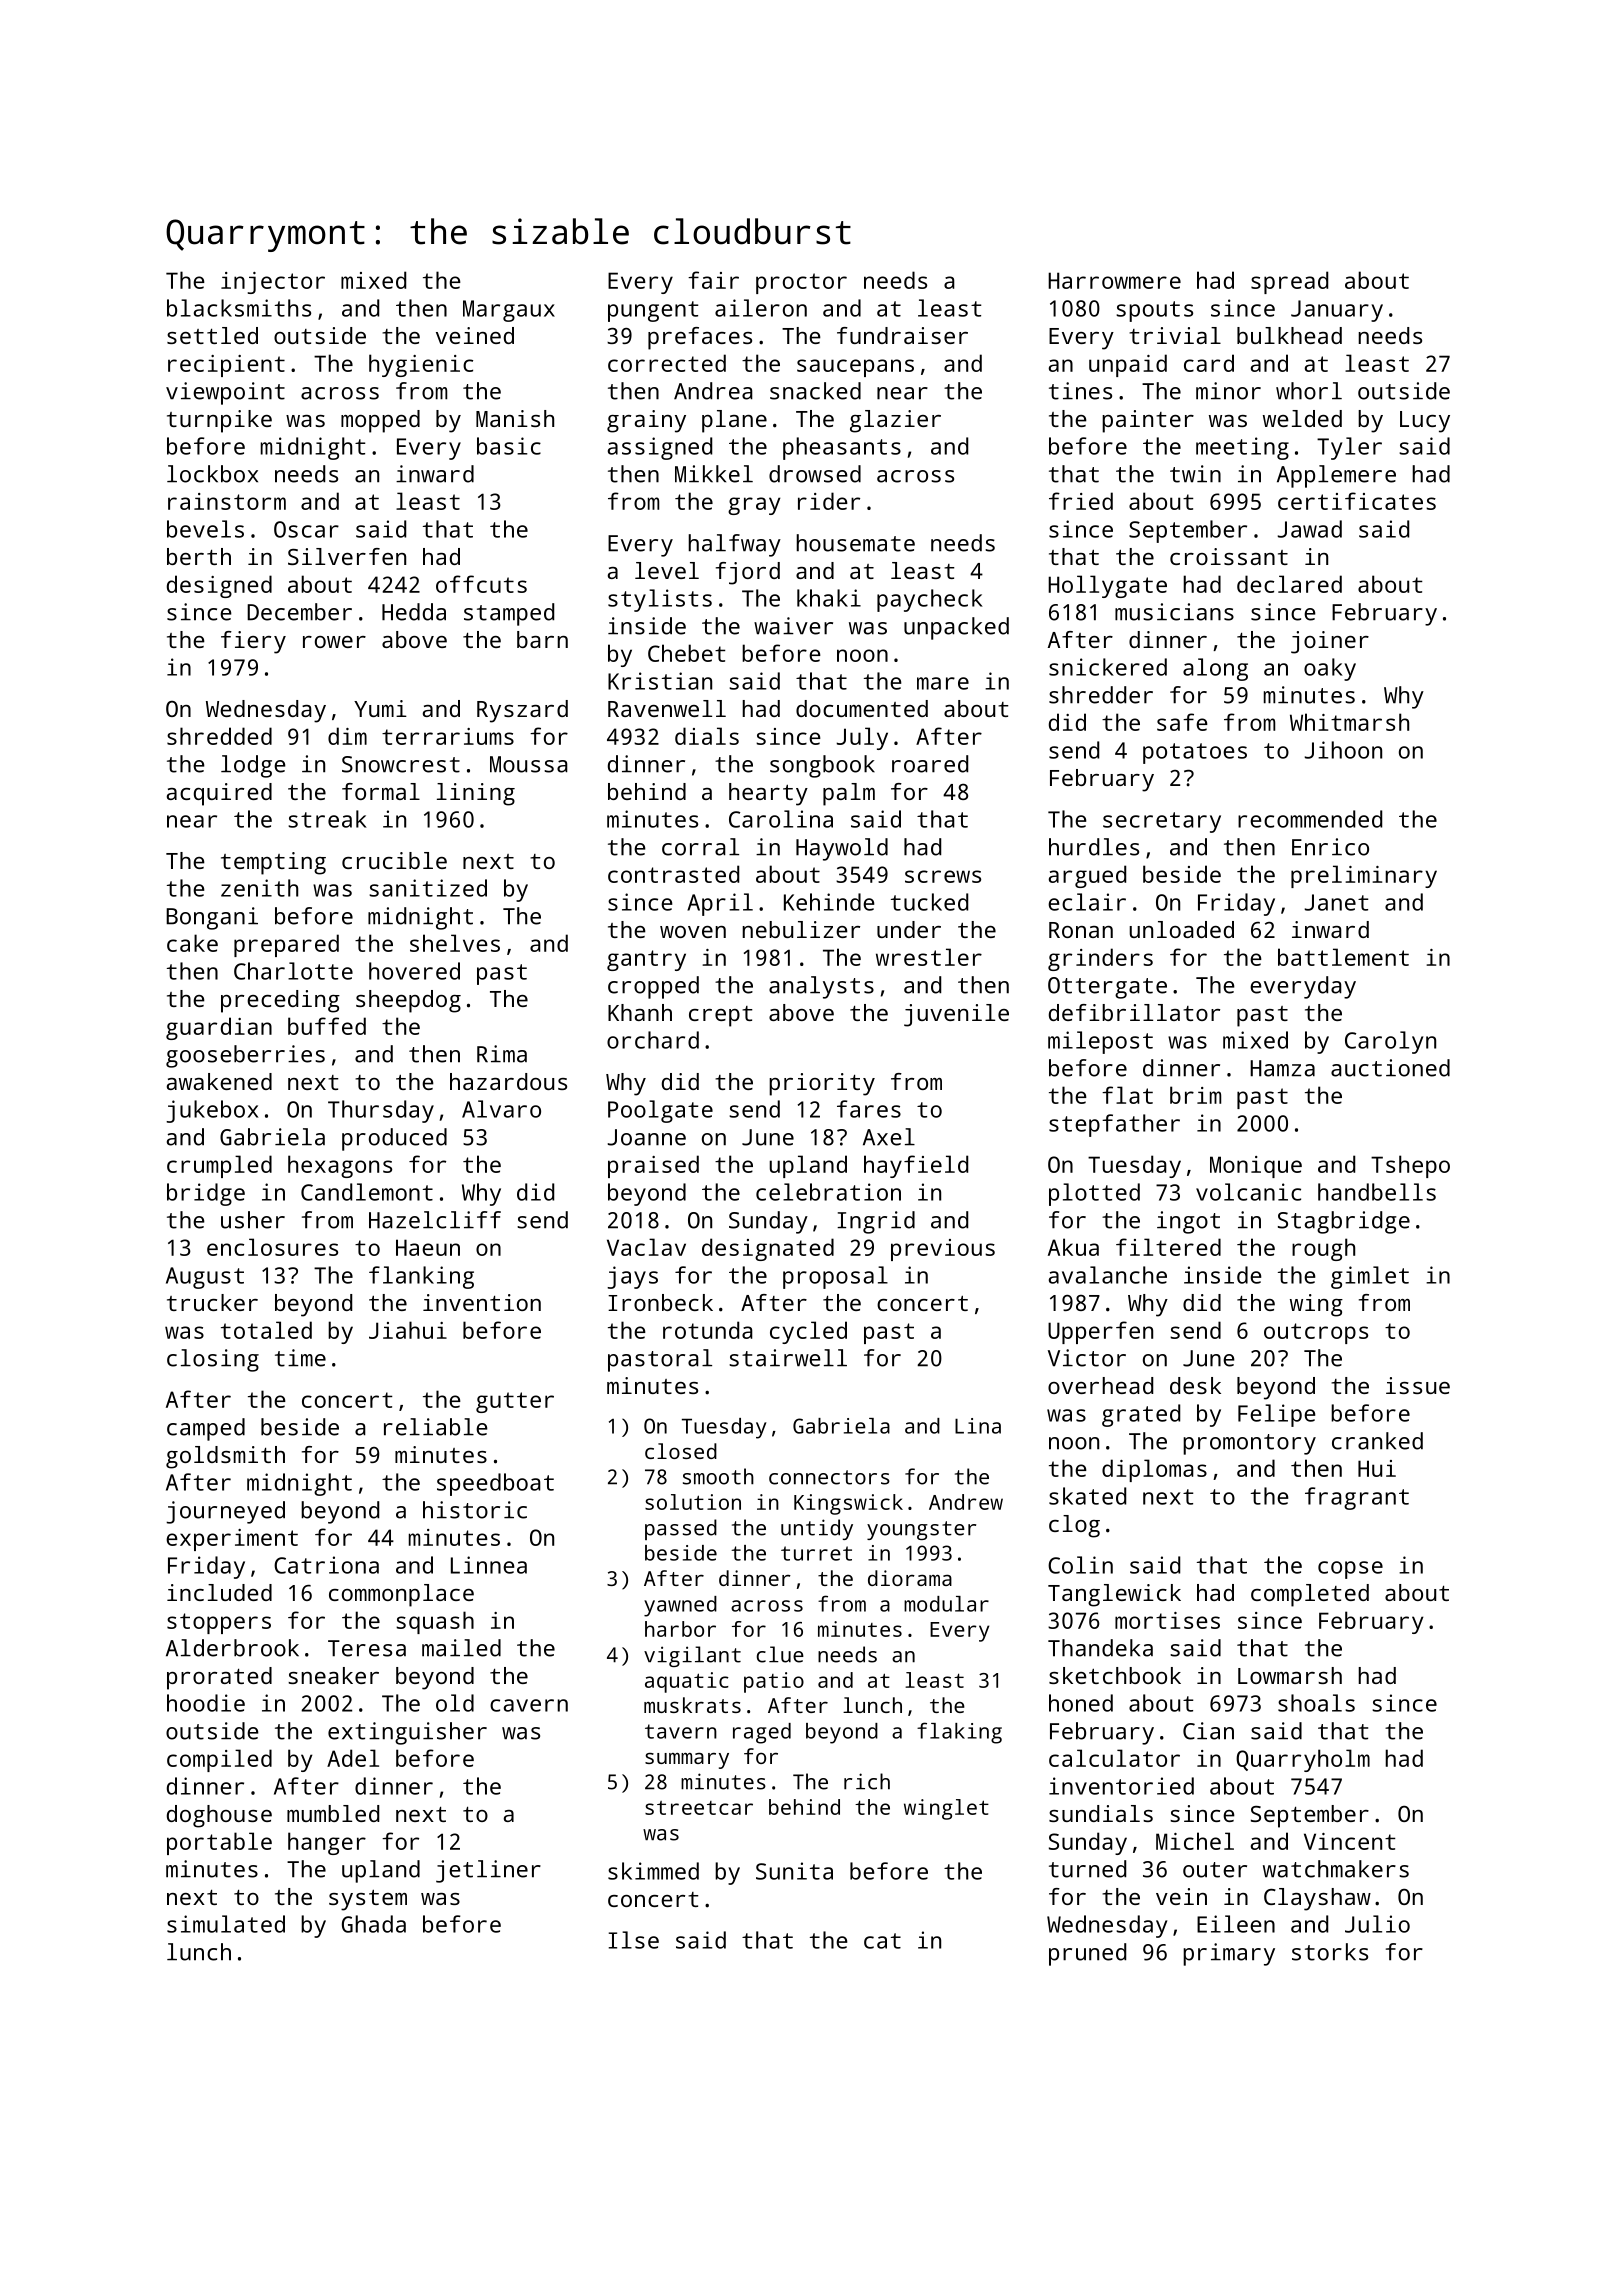 The height and width of the document is (2292, 1620). I want to click on croissant, so click(1229, 556).
